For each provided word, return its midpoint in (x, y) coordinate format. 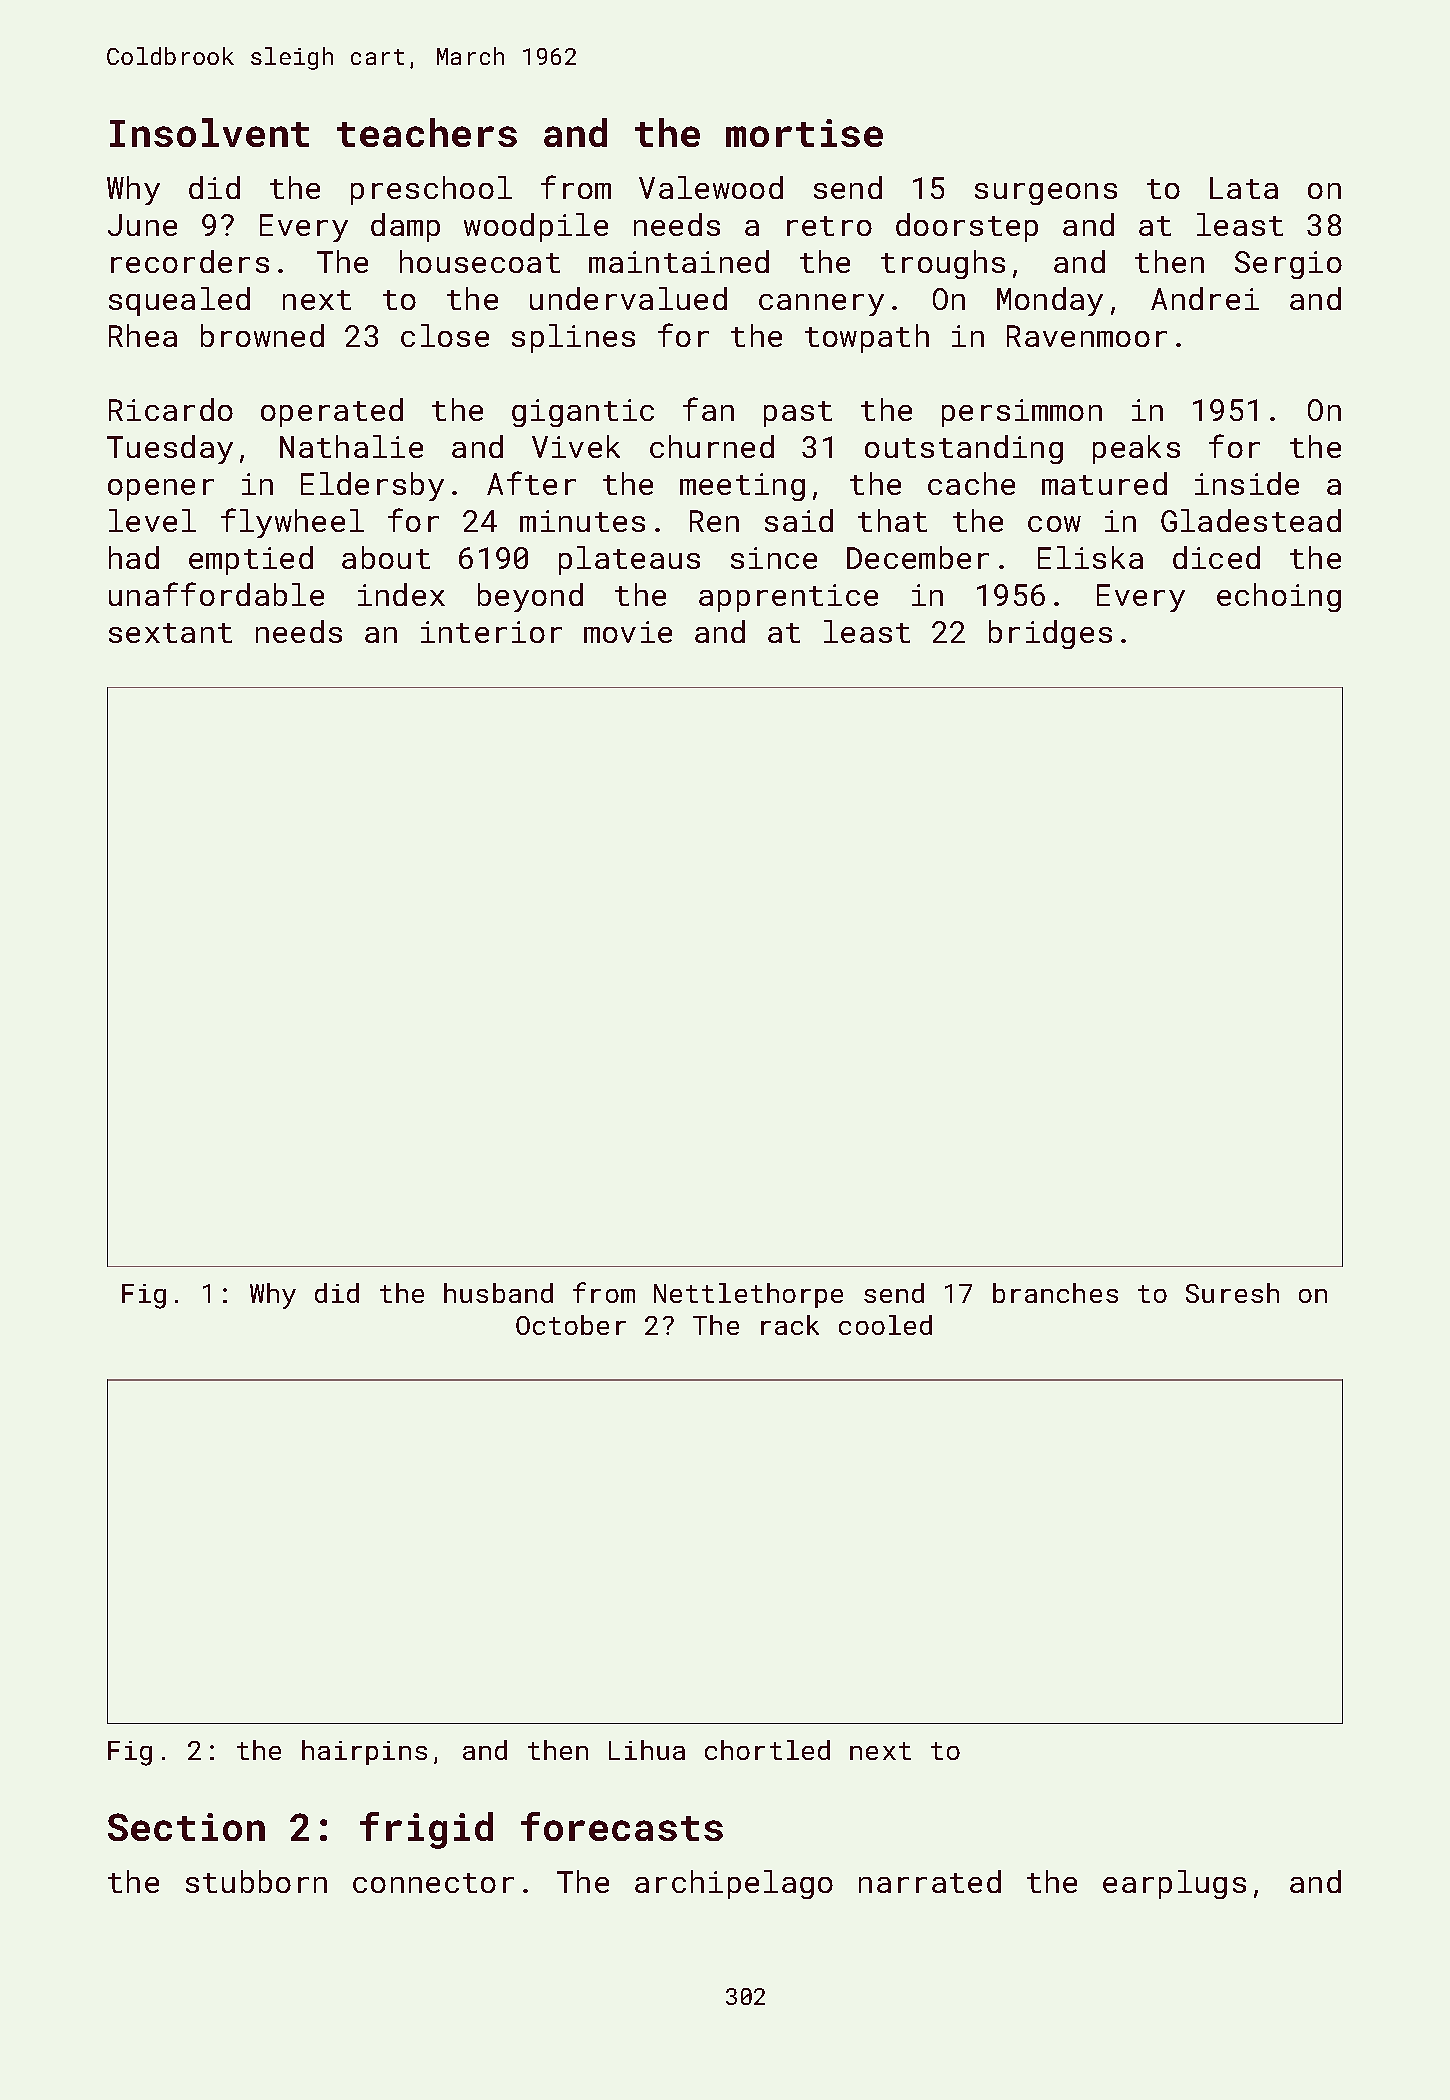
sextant (170, 633)
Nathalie (351, 446)
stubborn (256, 1881)
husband (498, 1293)
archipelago (734, 1884)
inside (1247, 483)
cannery (821, 305)
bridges (1050, 634)
